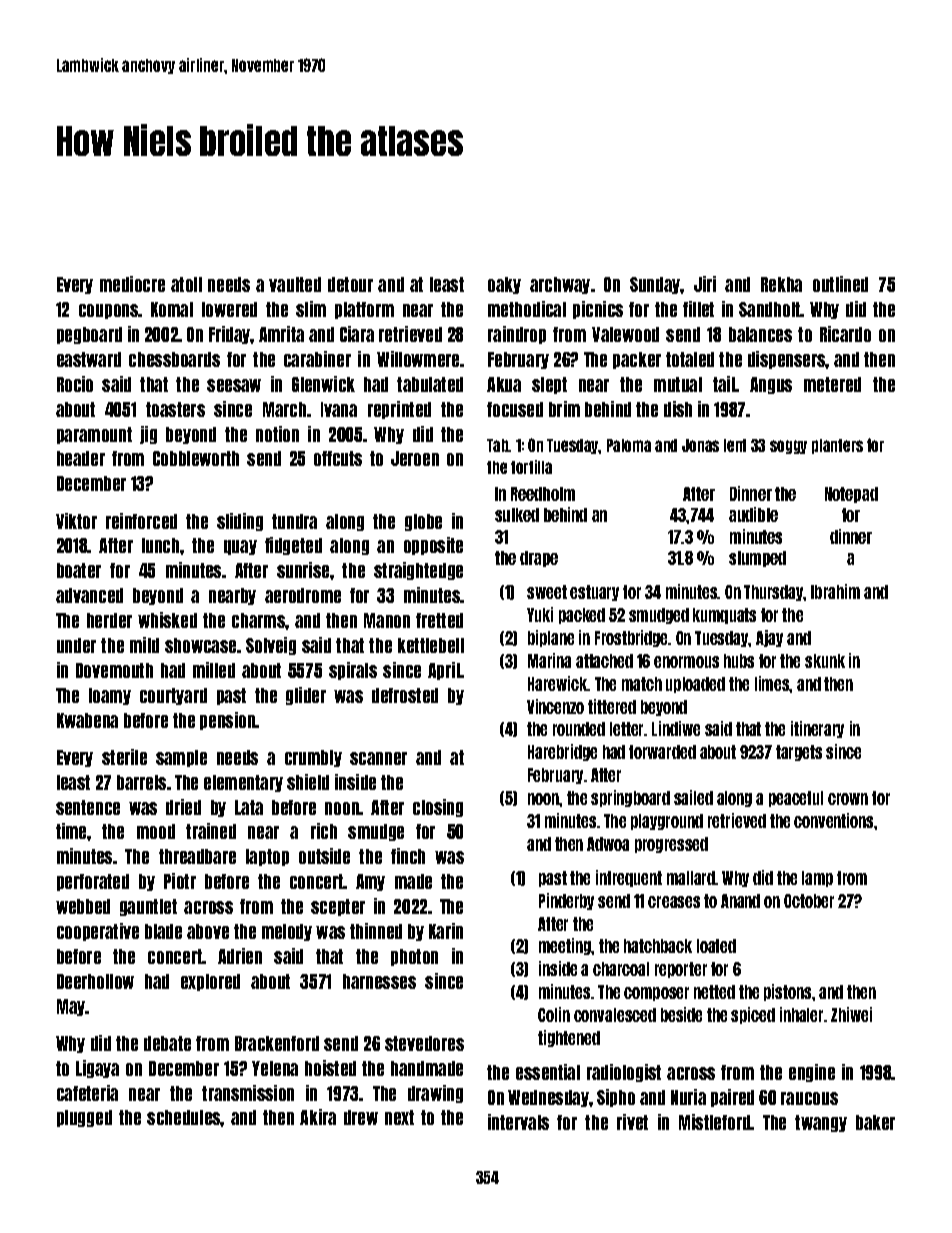 The image size is (952, 1233). What do you see at coordinates (424, 1043) in the image?
I see `stevedores` at bounding box center [424, 1043].
